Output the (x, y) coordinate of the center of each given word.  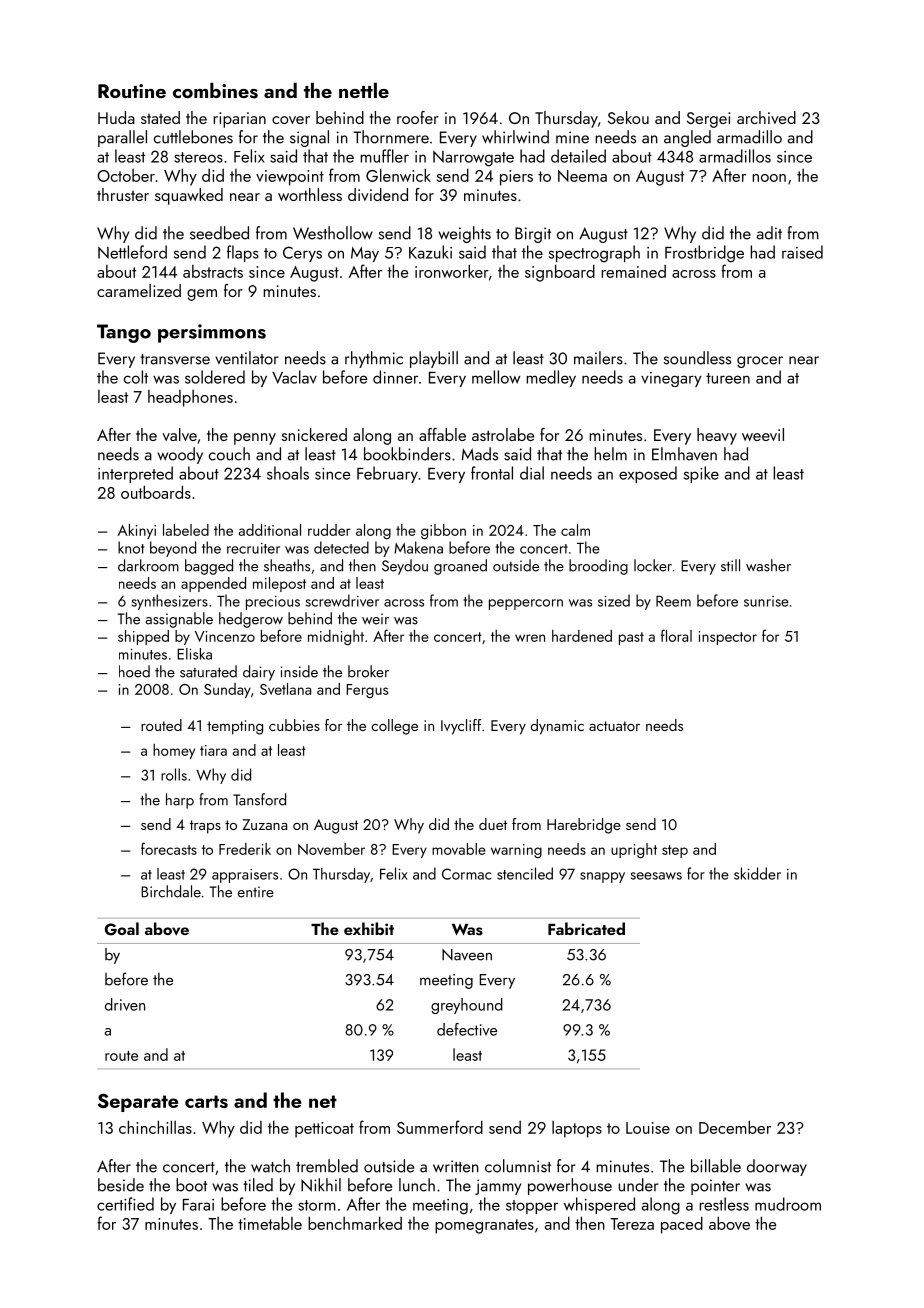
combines (215, 90)
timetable (270, 1223)
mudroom (788, 1204)
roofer (418, 117)
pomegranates (484, 1226)
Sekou (628, 117)
